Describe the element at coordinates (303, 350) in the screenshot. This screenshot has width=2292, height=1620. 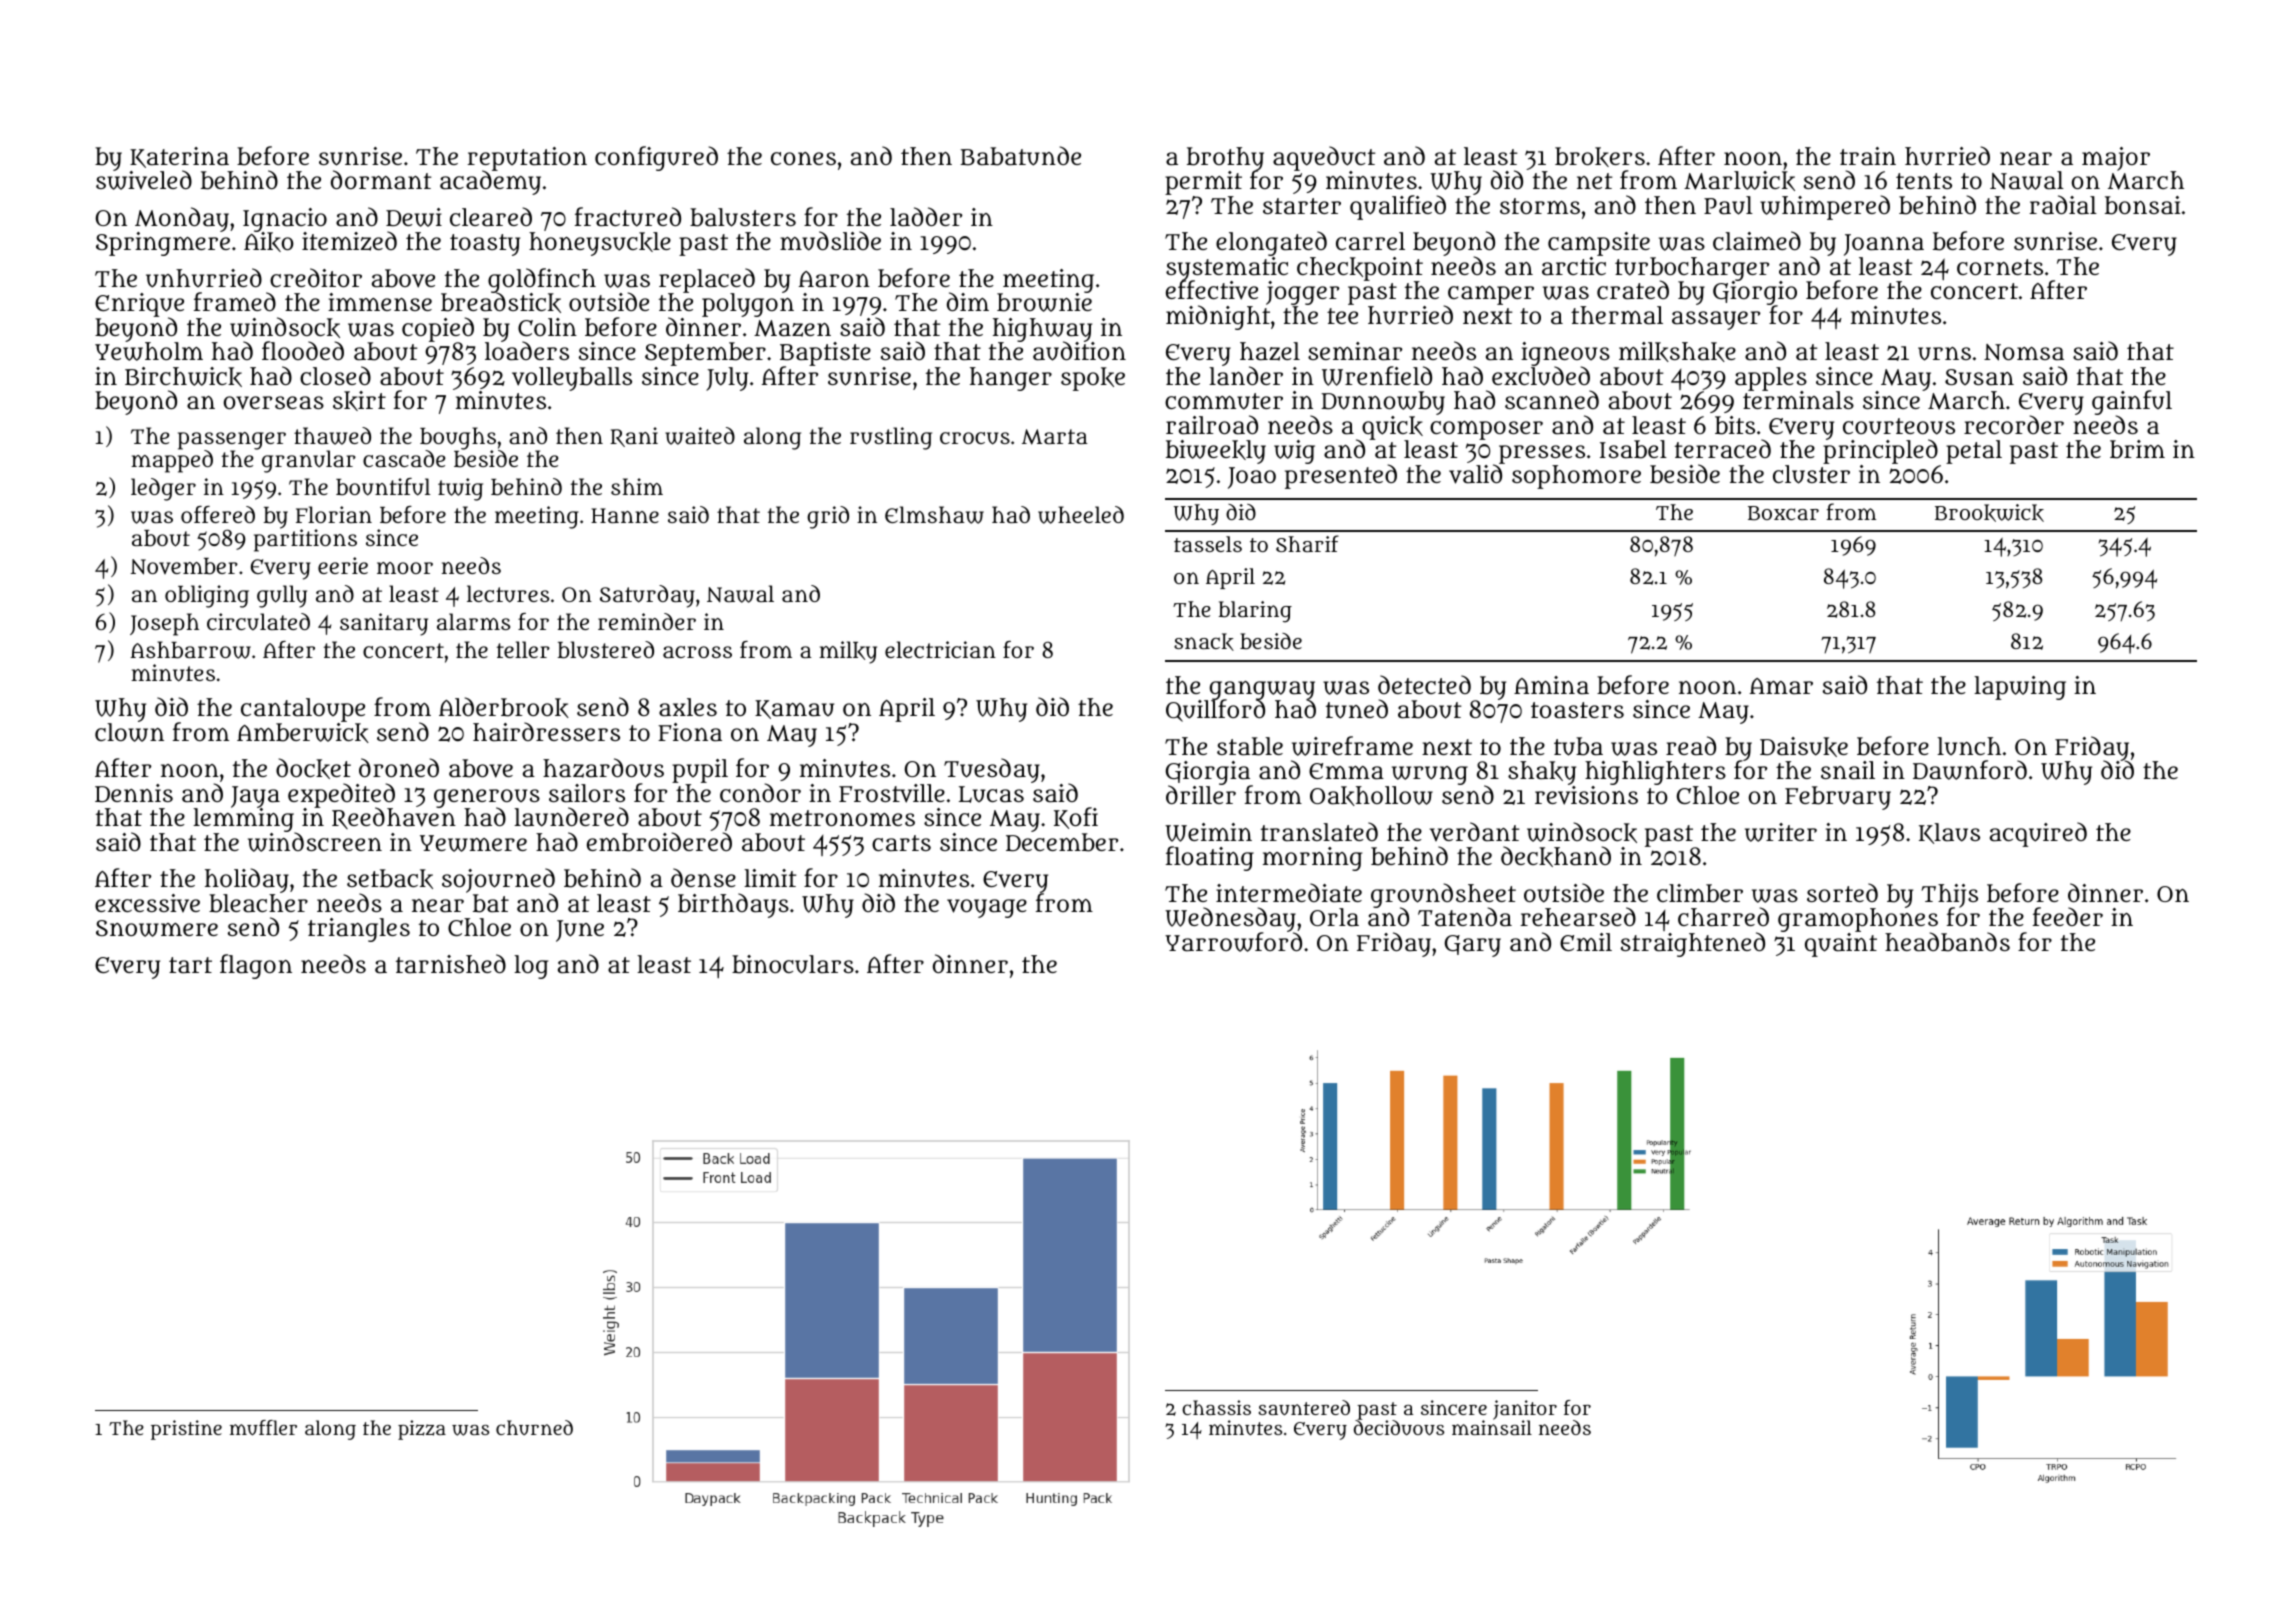
I see `flooded` at that location.
